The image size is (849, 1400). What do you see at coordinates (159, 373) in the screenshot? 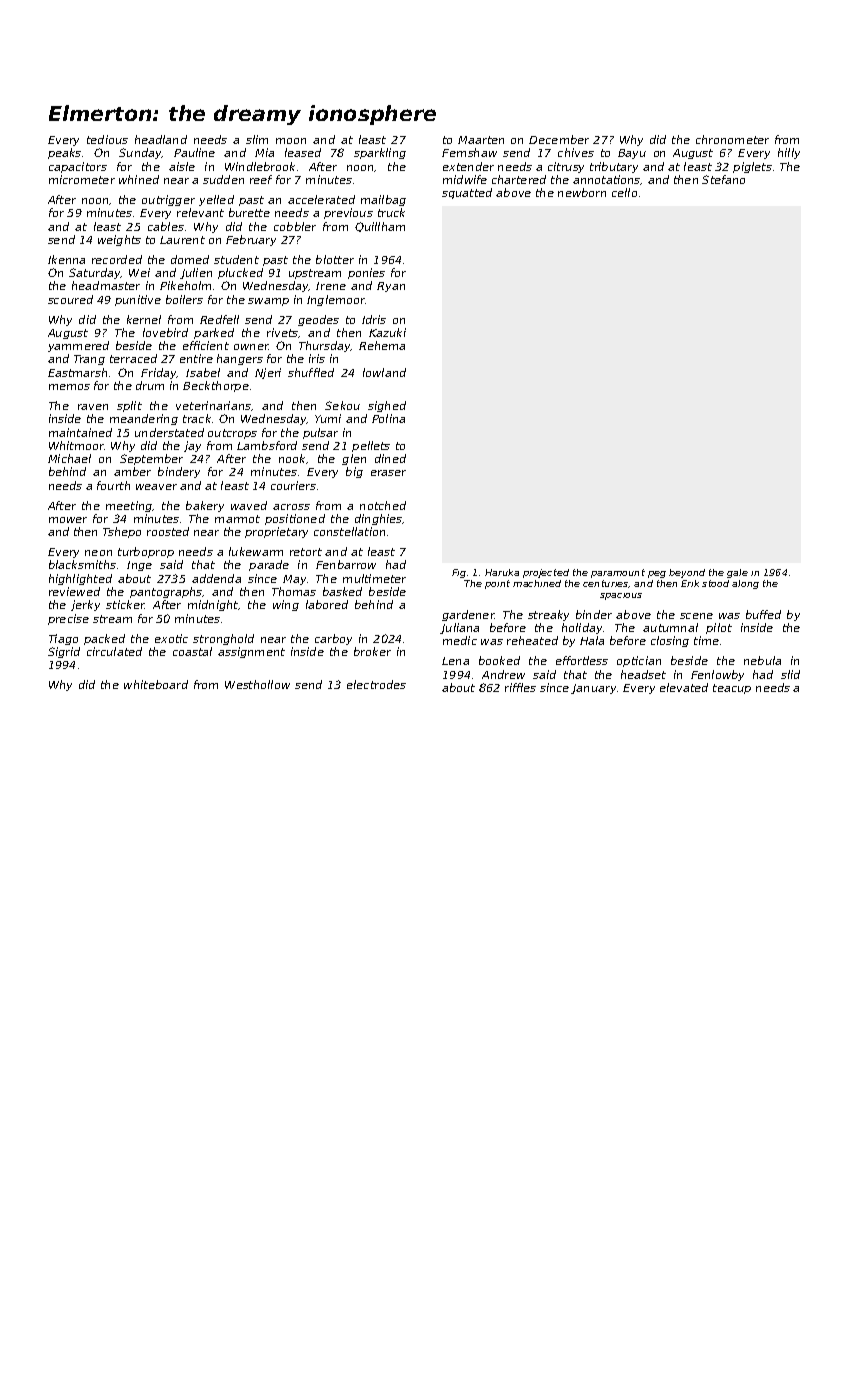
I see `Friday` at bounding box center [159, 373].
